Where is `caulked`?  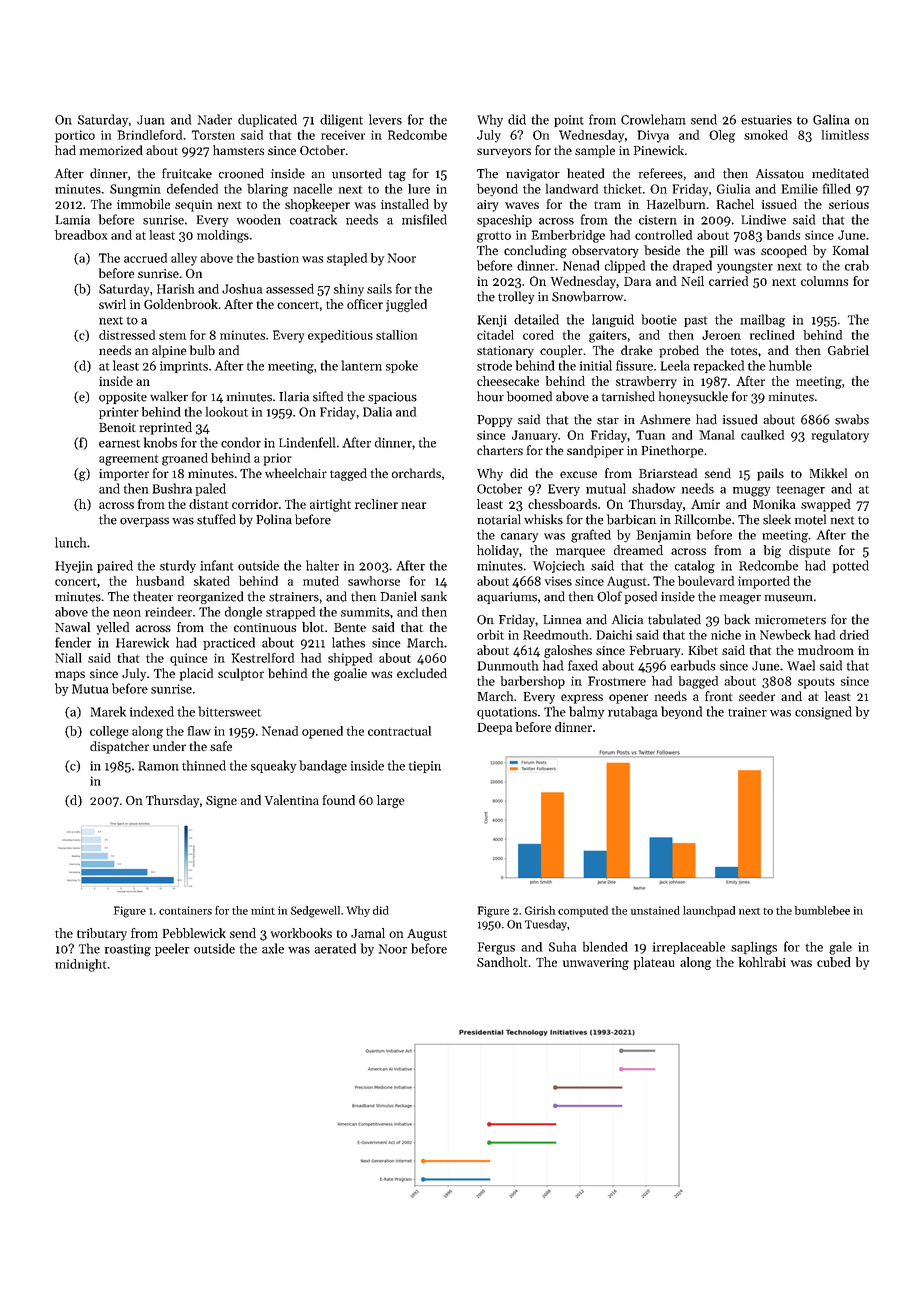
caulked is located at coordinates (762, 435).
